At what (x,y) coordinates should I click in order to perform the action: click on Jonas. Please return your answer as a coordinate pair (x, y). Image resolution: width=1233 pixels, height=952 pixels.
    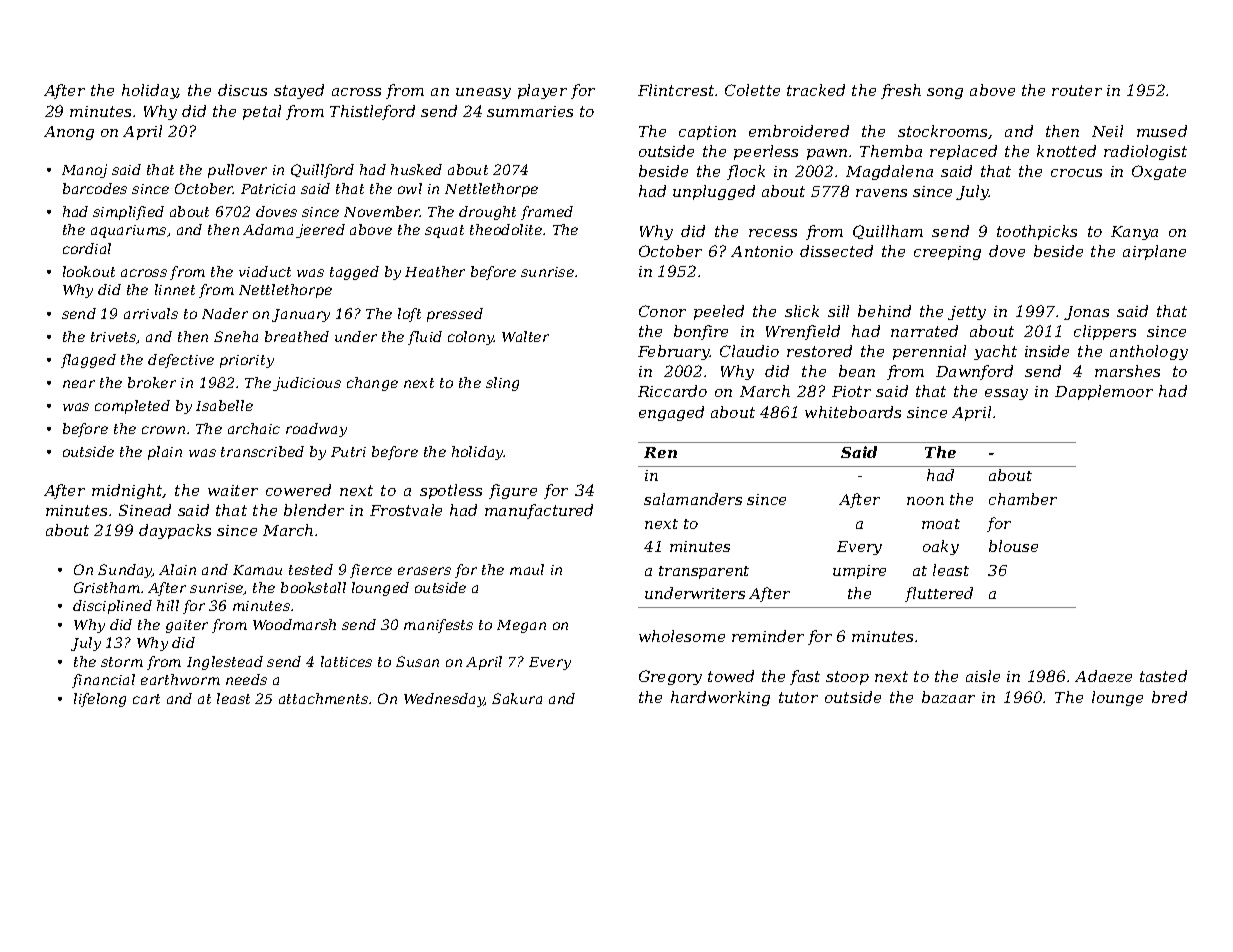
    Looking at the image, I should click on (1086, 313).
